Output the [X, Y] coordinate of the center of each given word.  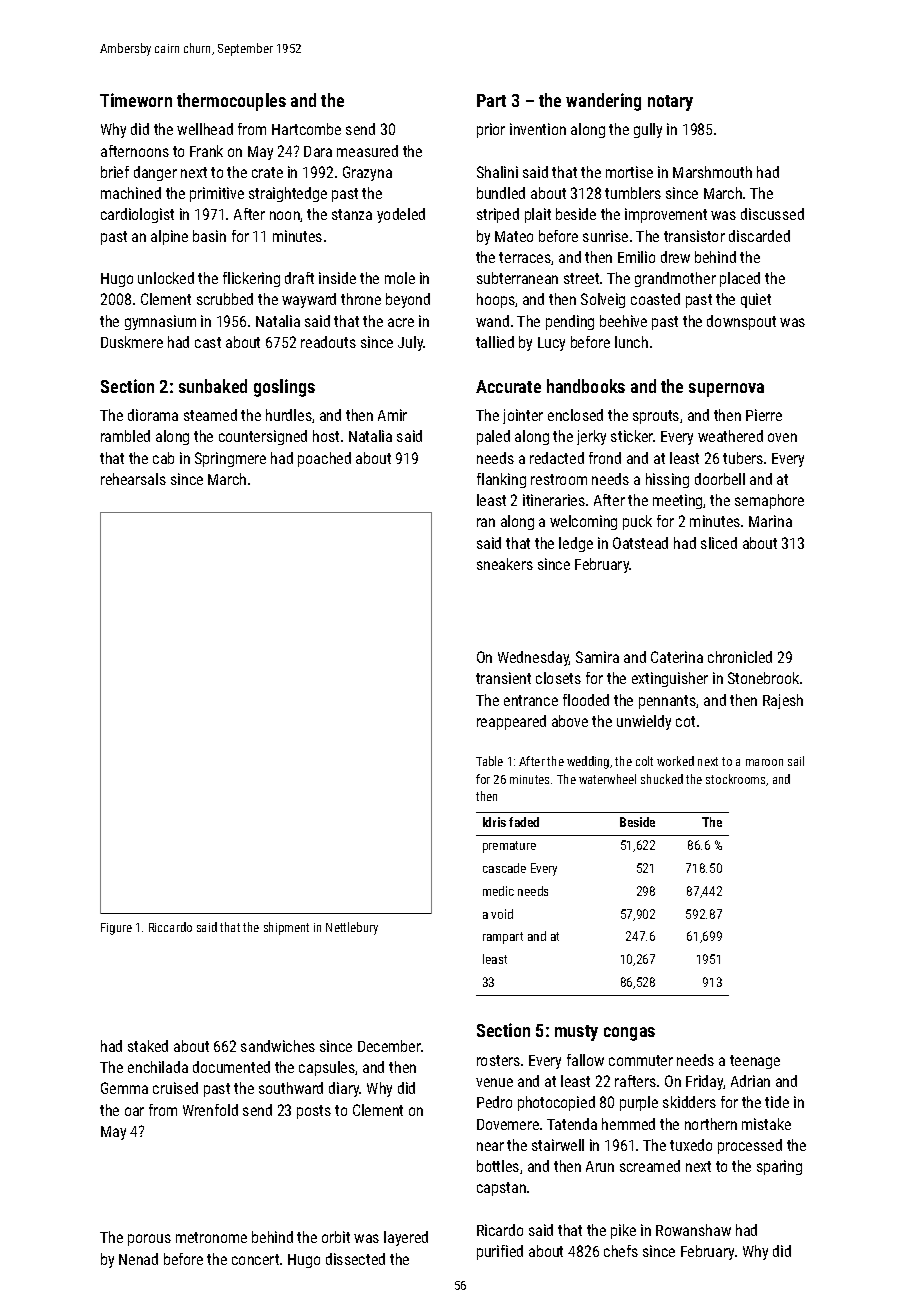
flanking [501, 480]
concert [255, 1259]
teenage [755, 1062]
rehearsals [133, 479]
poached [324, 459]
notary [670, 103]
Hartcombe [306, 129]
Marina [770, 521]
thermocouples [231, 102]
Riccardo [170, 927]
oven [782, 437]
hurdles [289, 415]
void [502, 914]
